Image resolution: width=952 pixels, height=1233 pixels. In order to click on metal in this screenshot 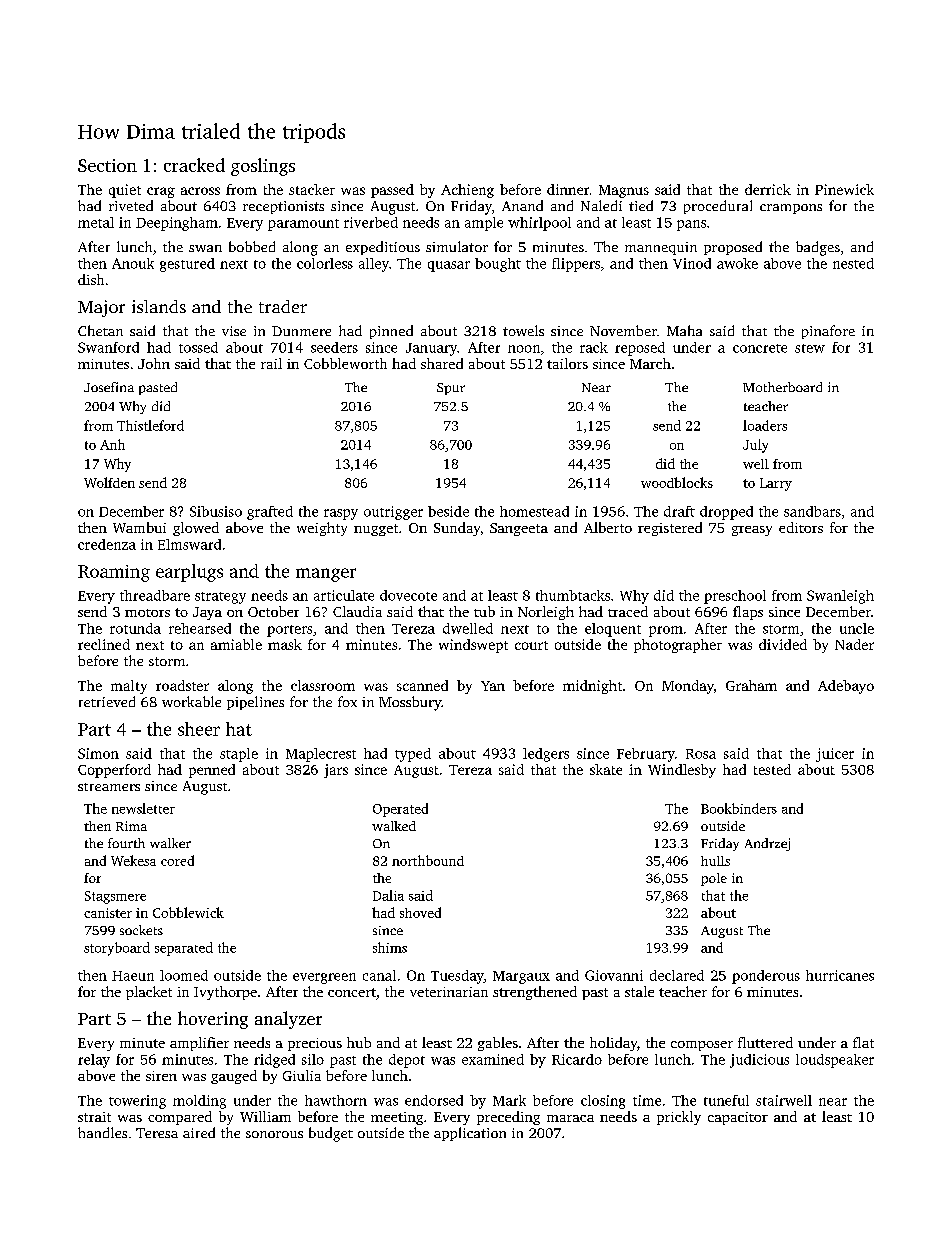, I will do `click(96, 222)`.
